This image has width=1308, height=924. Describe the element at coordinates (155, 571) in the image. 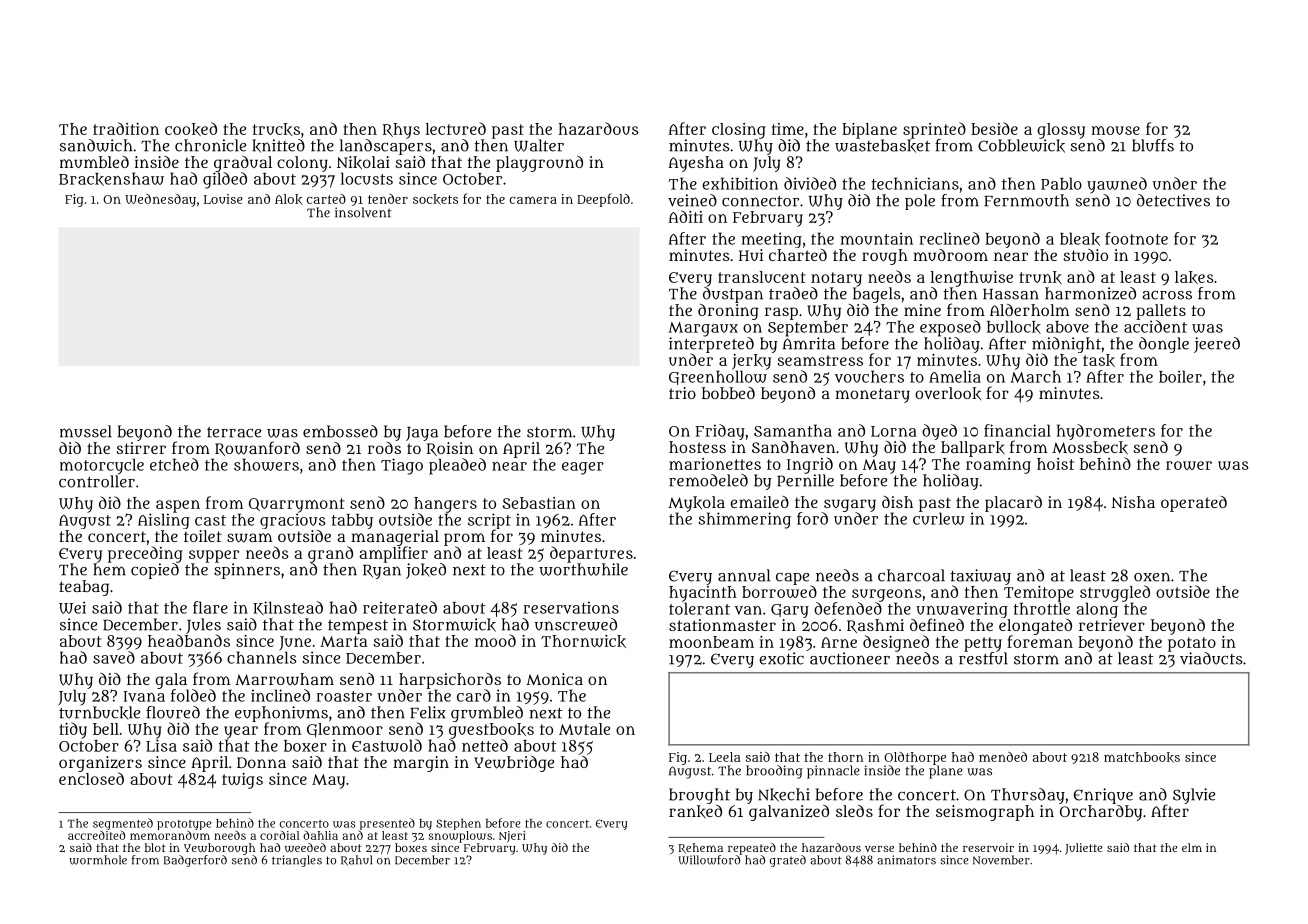

I see `copied` at that location.
